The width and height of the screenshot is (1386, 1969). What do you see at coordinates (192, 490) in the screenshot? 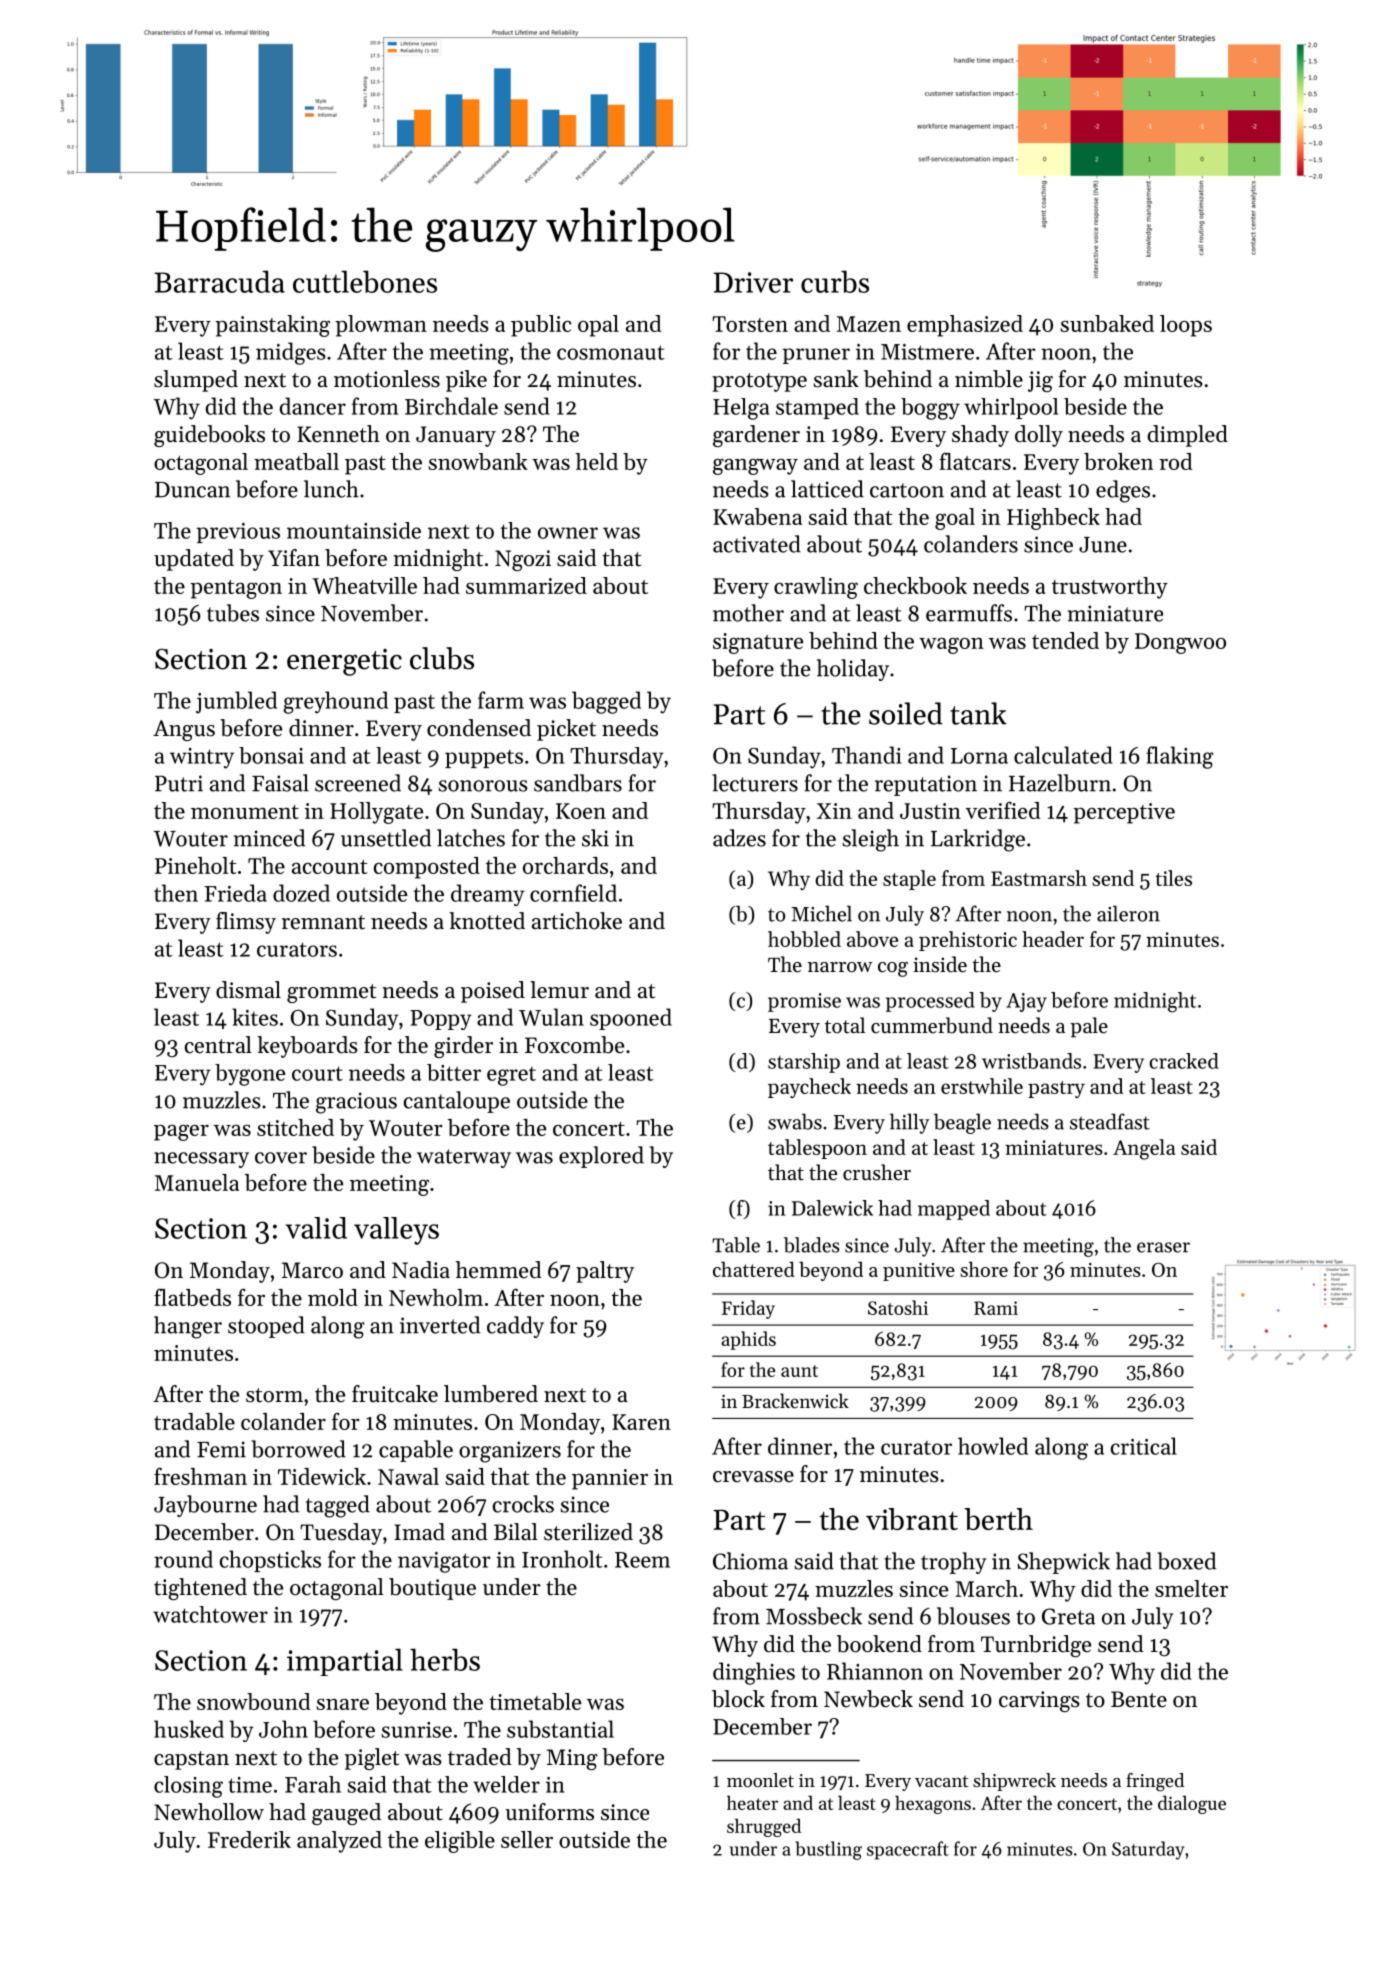
I see `Duncan` at bounding box center [192, 490].
